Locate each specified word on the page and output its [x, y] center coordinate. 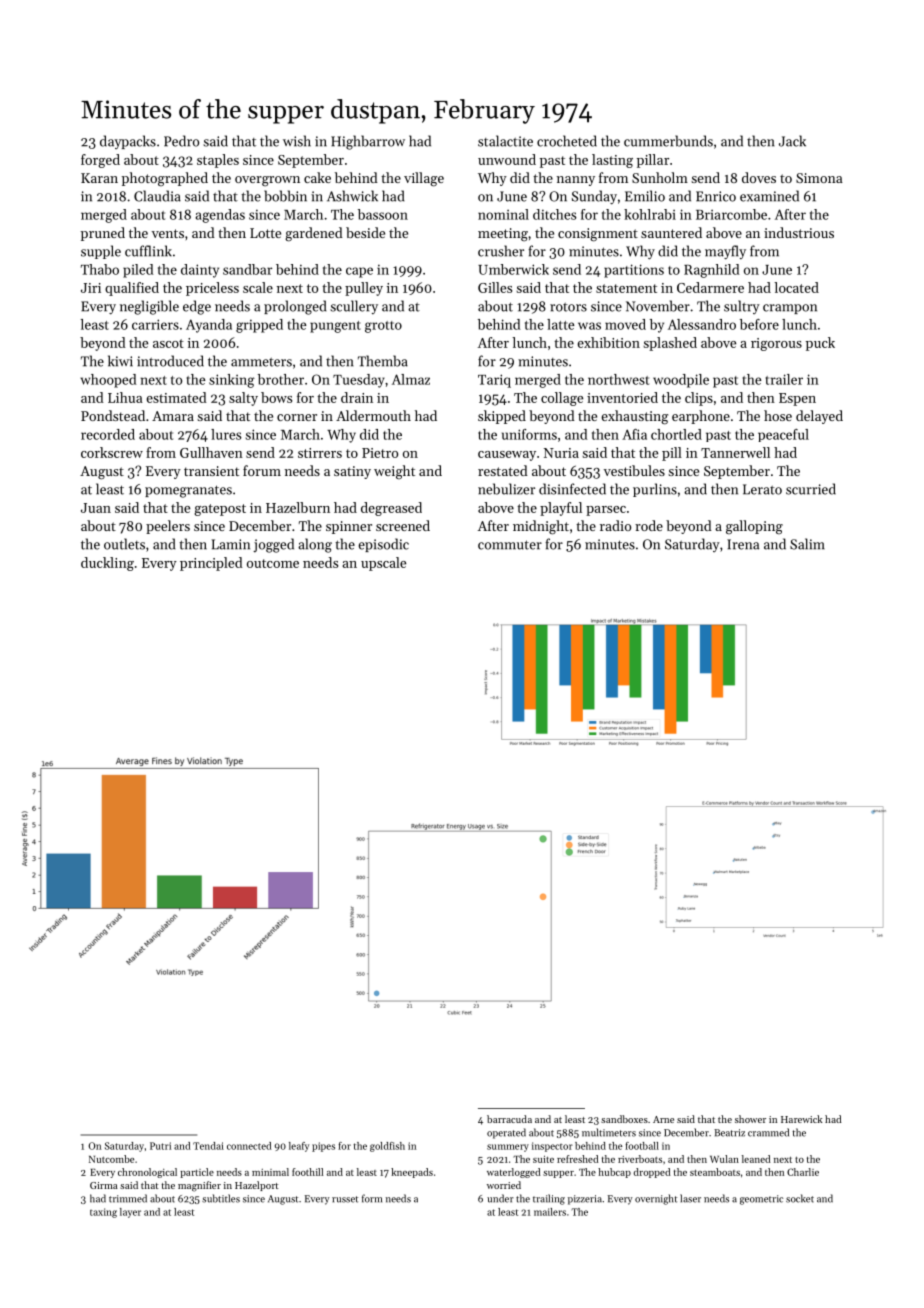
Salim [807, 544]
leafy [299, 1147]
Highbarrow [368, 142]
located [796, 287]
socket [800, 1198]
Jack [792, 141]
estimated [177, 397]
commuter [510, 545]
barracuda [509, 1119]
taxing [103, 1213]
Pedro [181, 141]
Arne [663, 1119]
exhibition [609, 342]
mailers [550, 1212]
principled [211, 564]
